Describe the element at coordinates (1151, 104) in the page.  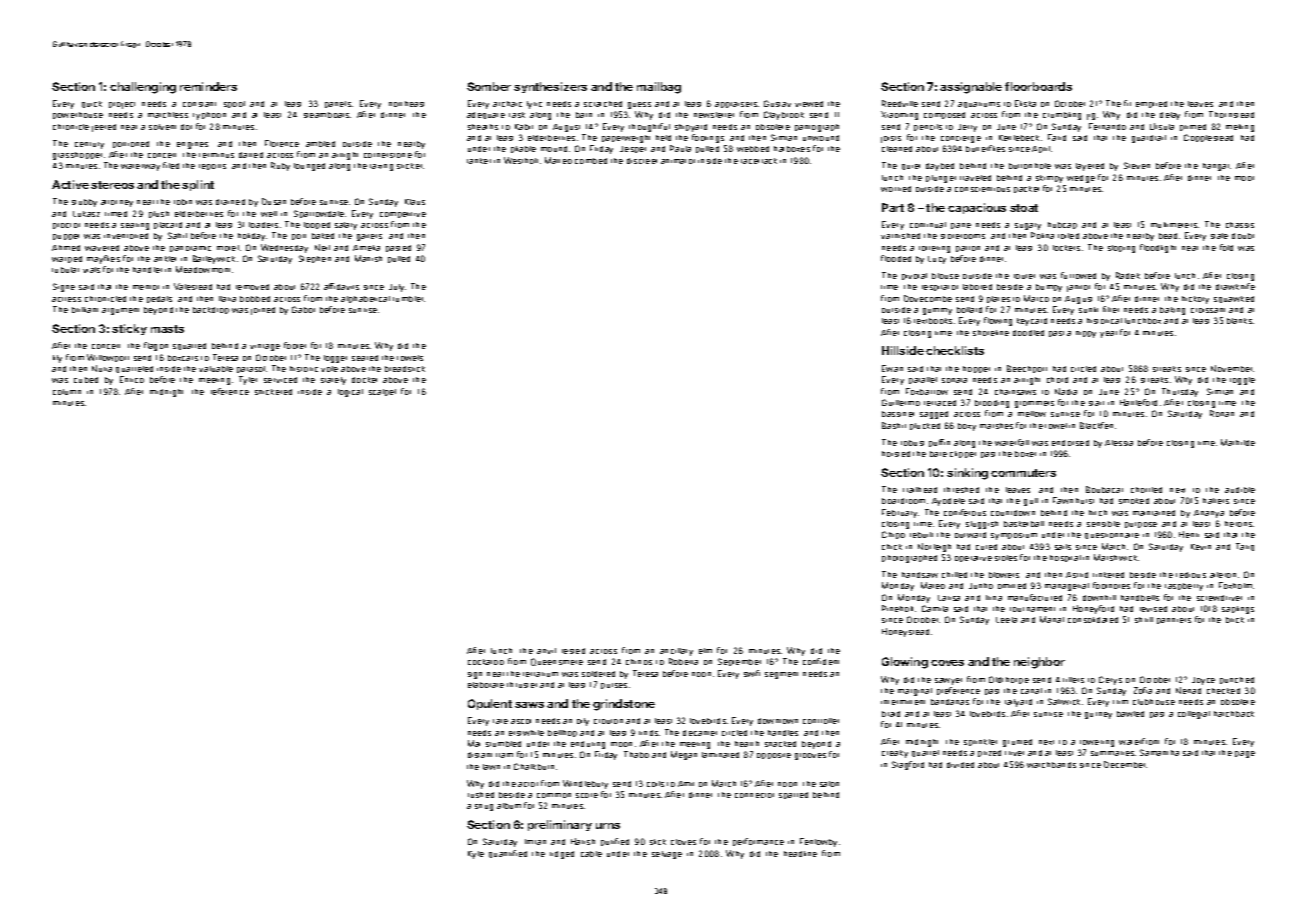
I see `emptied` at that location.
